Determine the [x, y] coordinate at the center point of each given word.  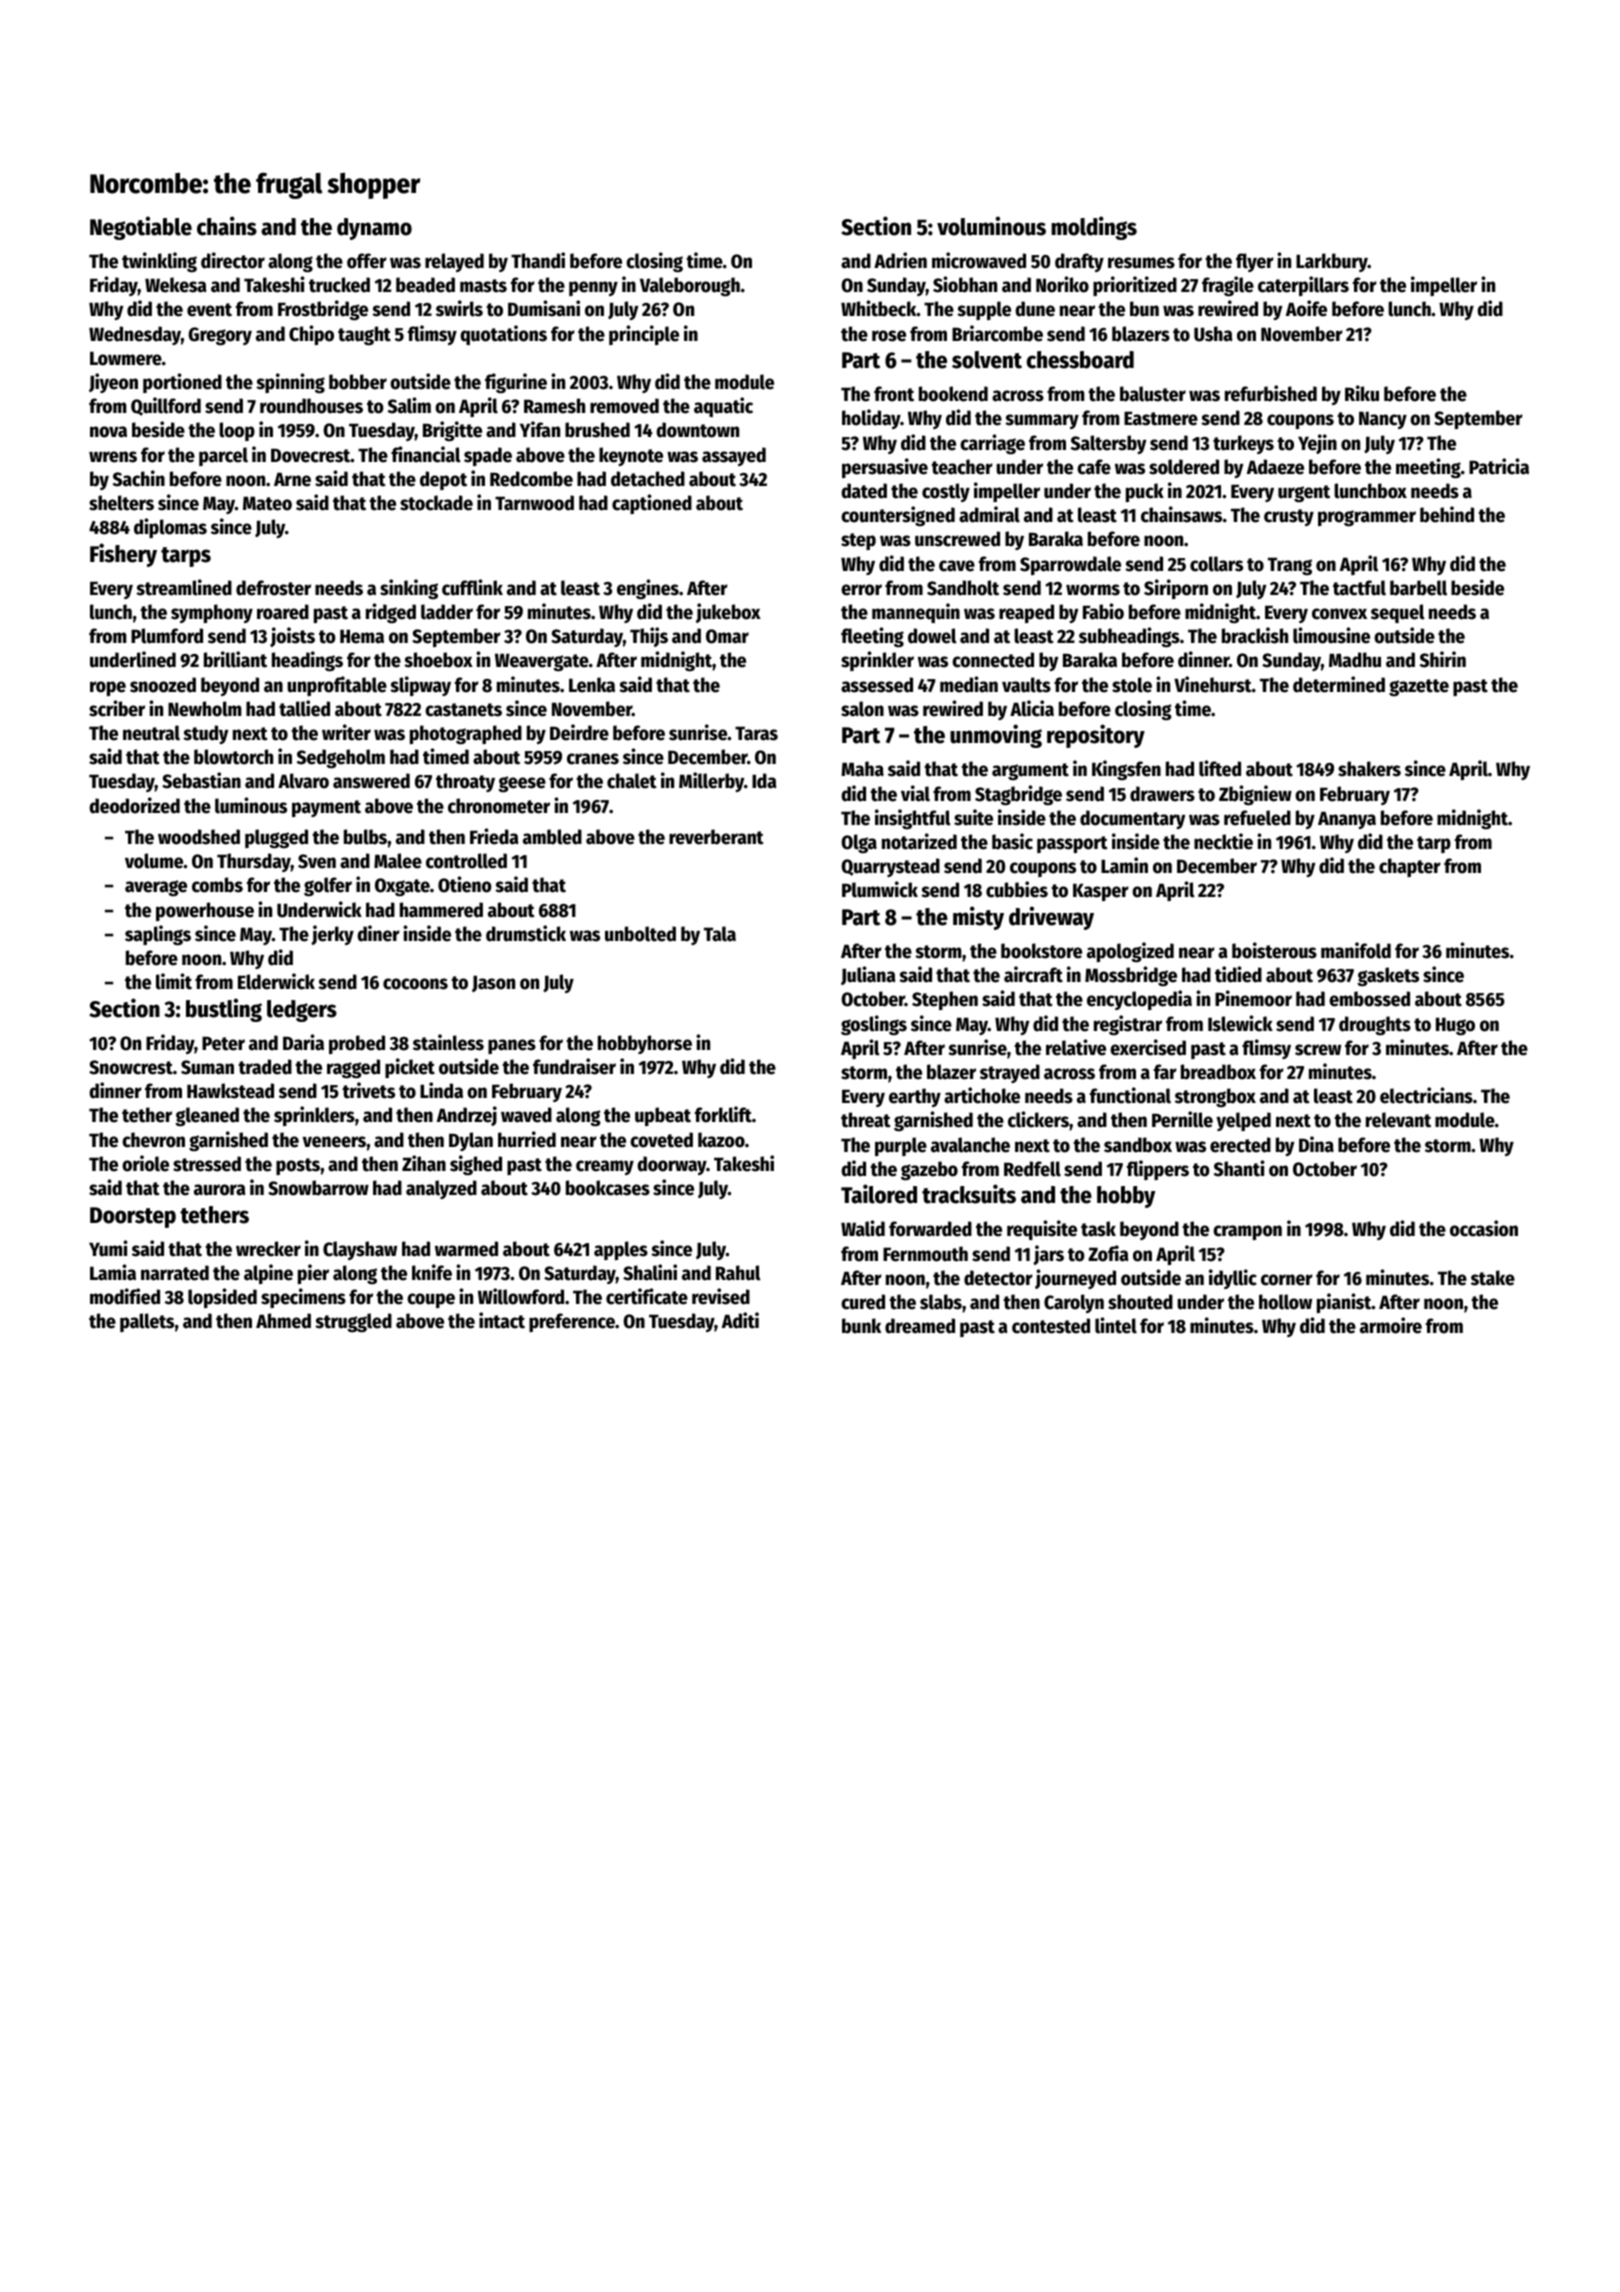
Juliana [868, 975]
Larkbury [1332, 262]
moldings [1094, 228]
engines [648, 589]
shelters [121, 503]
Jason [493, 983]
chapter [1410, 867]
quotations [503, 335]
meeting [1428, 468]
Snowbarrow [318, 1188]
